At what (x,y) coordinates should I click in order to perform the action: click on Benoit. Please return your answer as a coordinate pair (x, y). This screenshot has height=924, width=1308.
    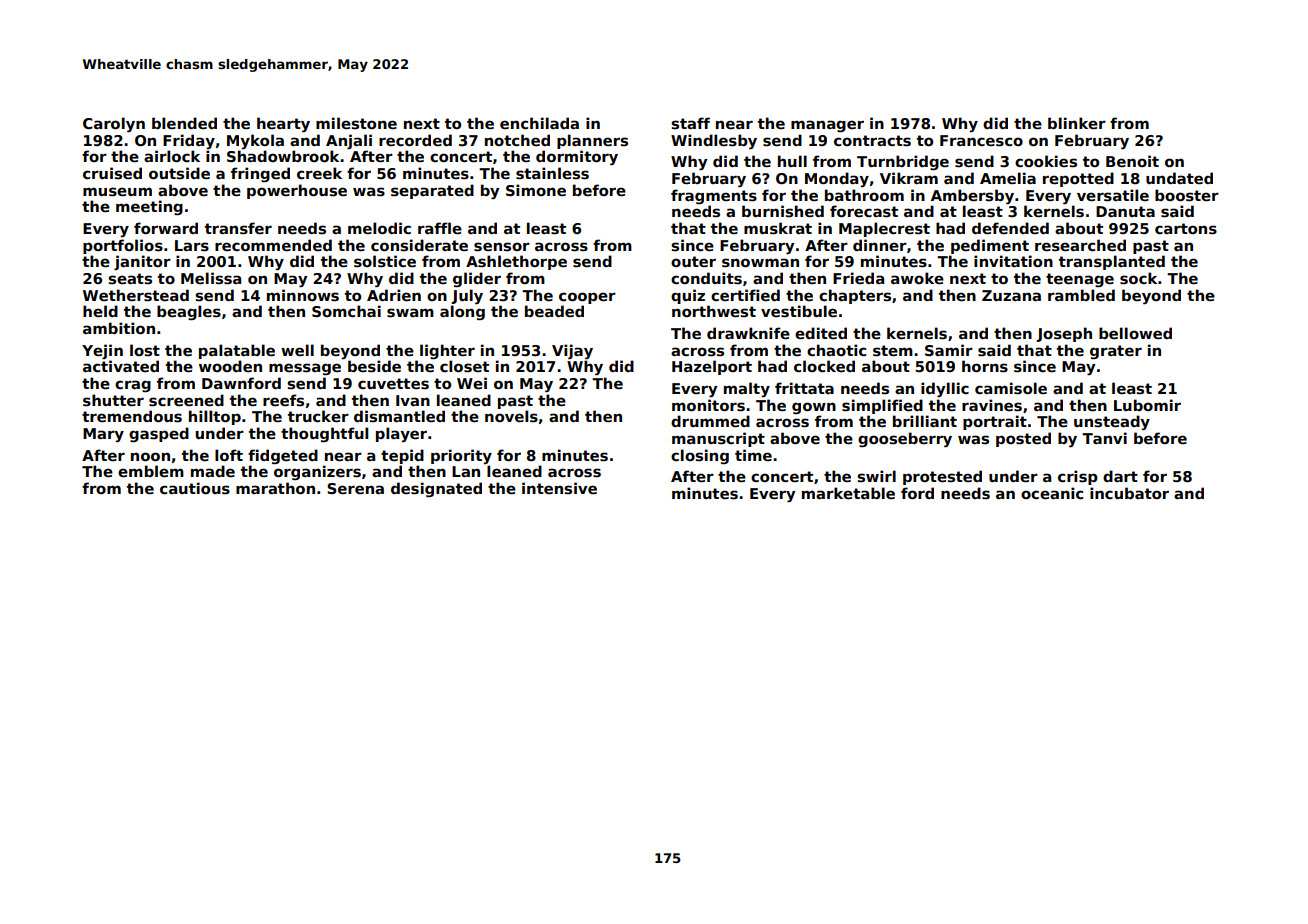
    Looking at the image, I should click on (1132, 161).
